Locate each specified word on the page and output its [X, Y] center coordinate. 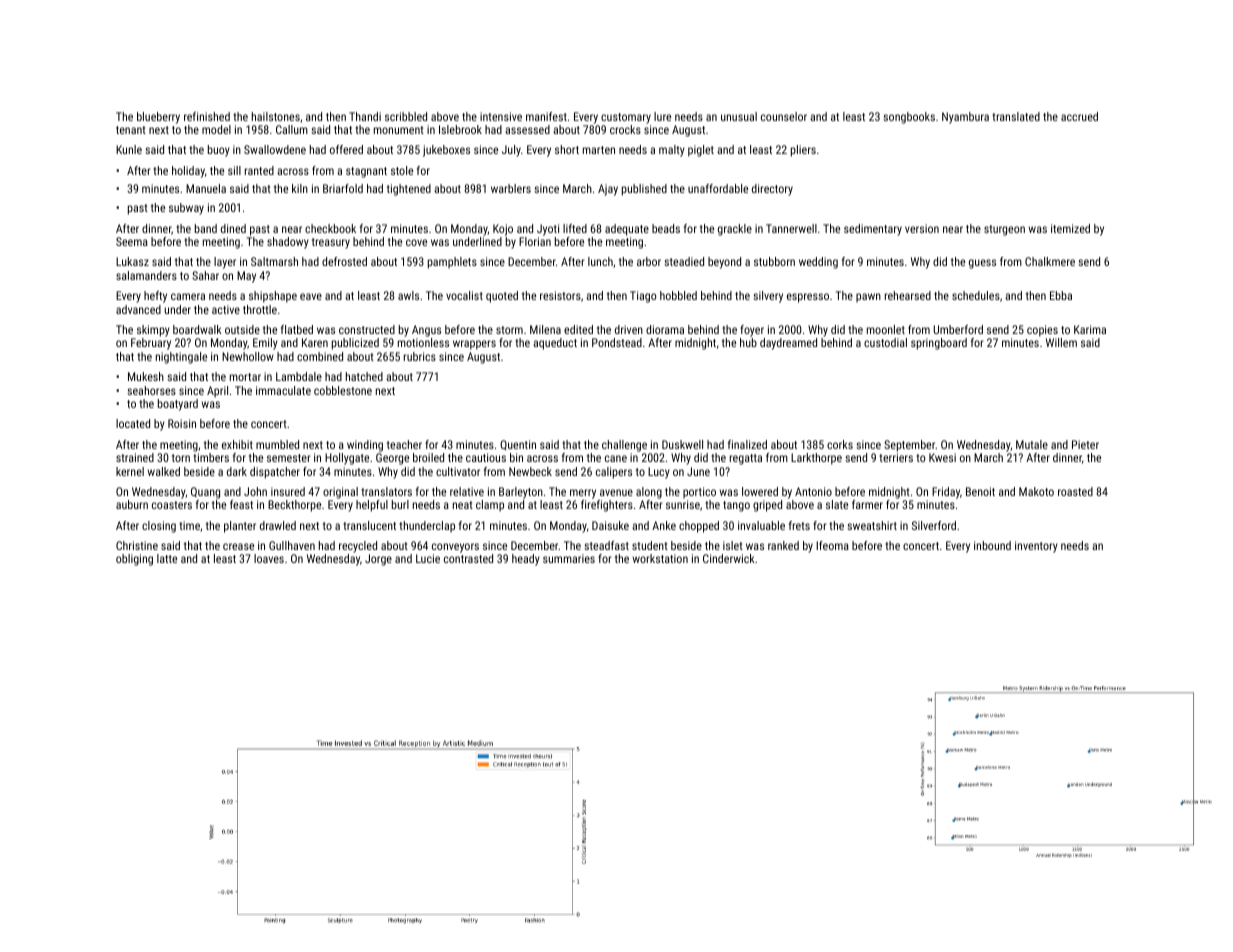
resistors [560, 295]
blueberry [158, 118]
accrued [1079, 116]
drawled [278, 525]
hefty [155, 297]
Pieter [1085, 444]
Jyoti [548, 230]
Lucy [659, 473]
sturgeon [1004, 230]
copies [1042, 331]
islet [733, 545]
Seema [132, 241]
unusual [739, 116]
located [133, 423]
